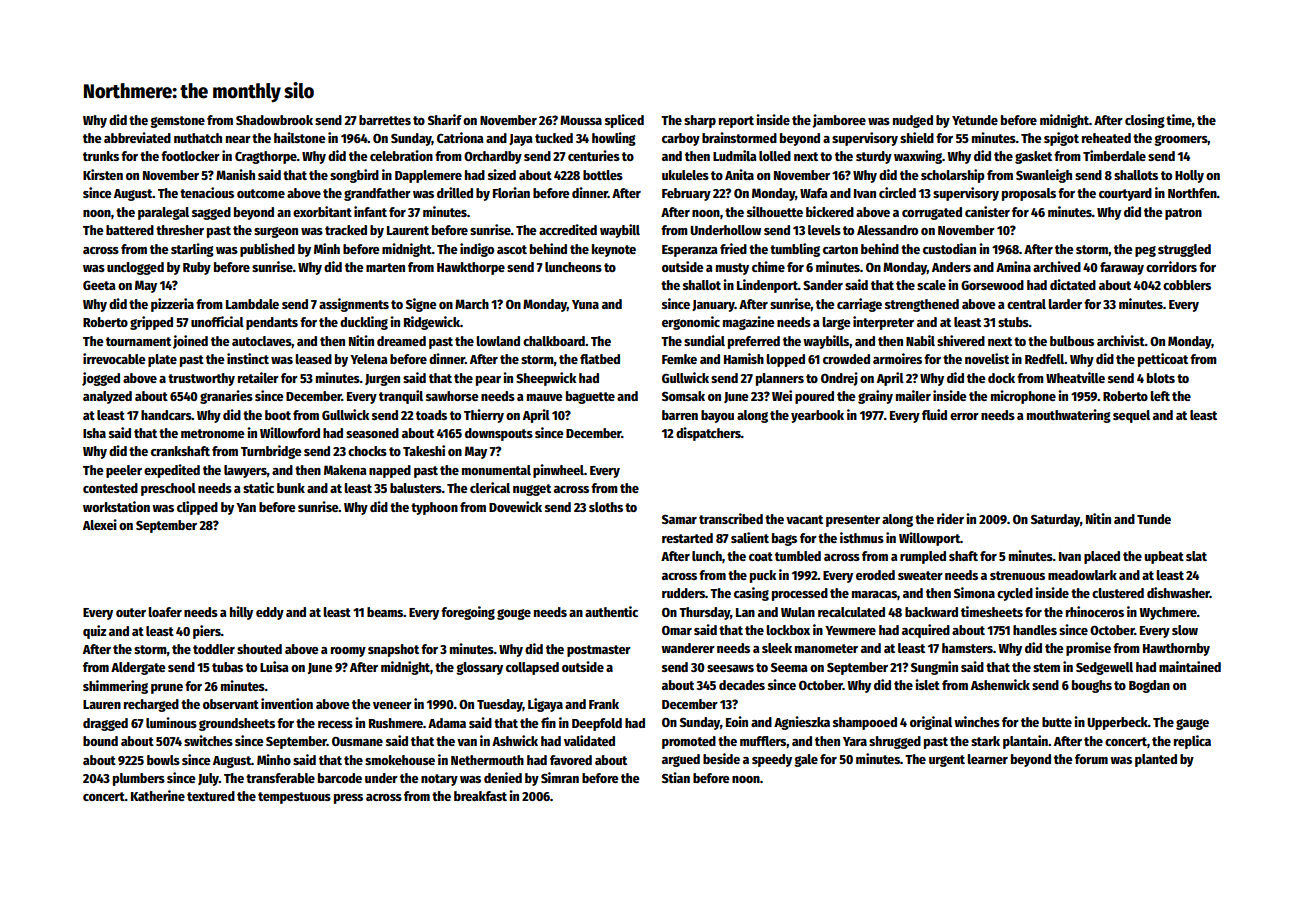 This image has width=1308, height=924. What do you see at coordinates (114, 358) in the image?
I see `irrevocable` at bounding box center [114, 358].
